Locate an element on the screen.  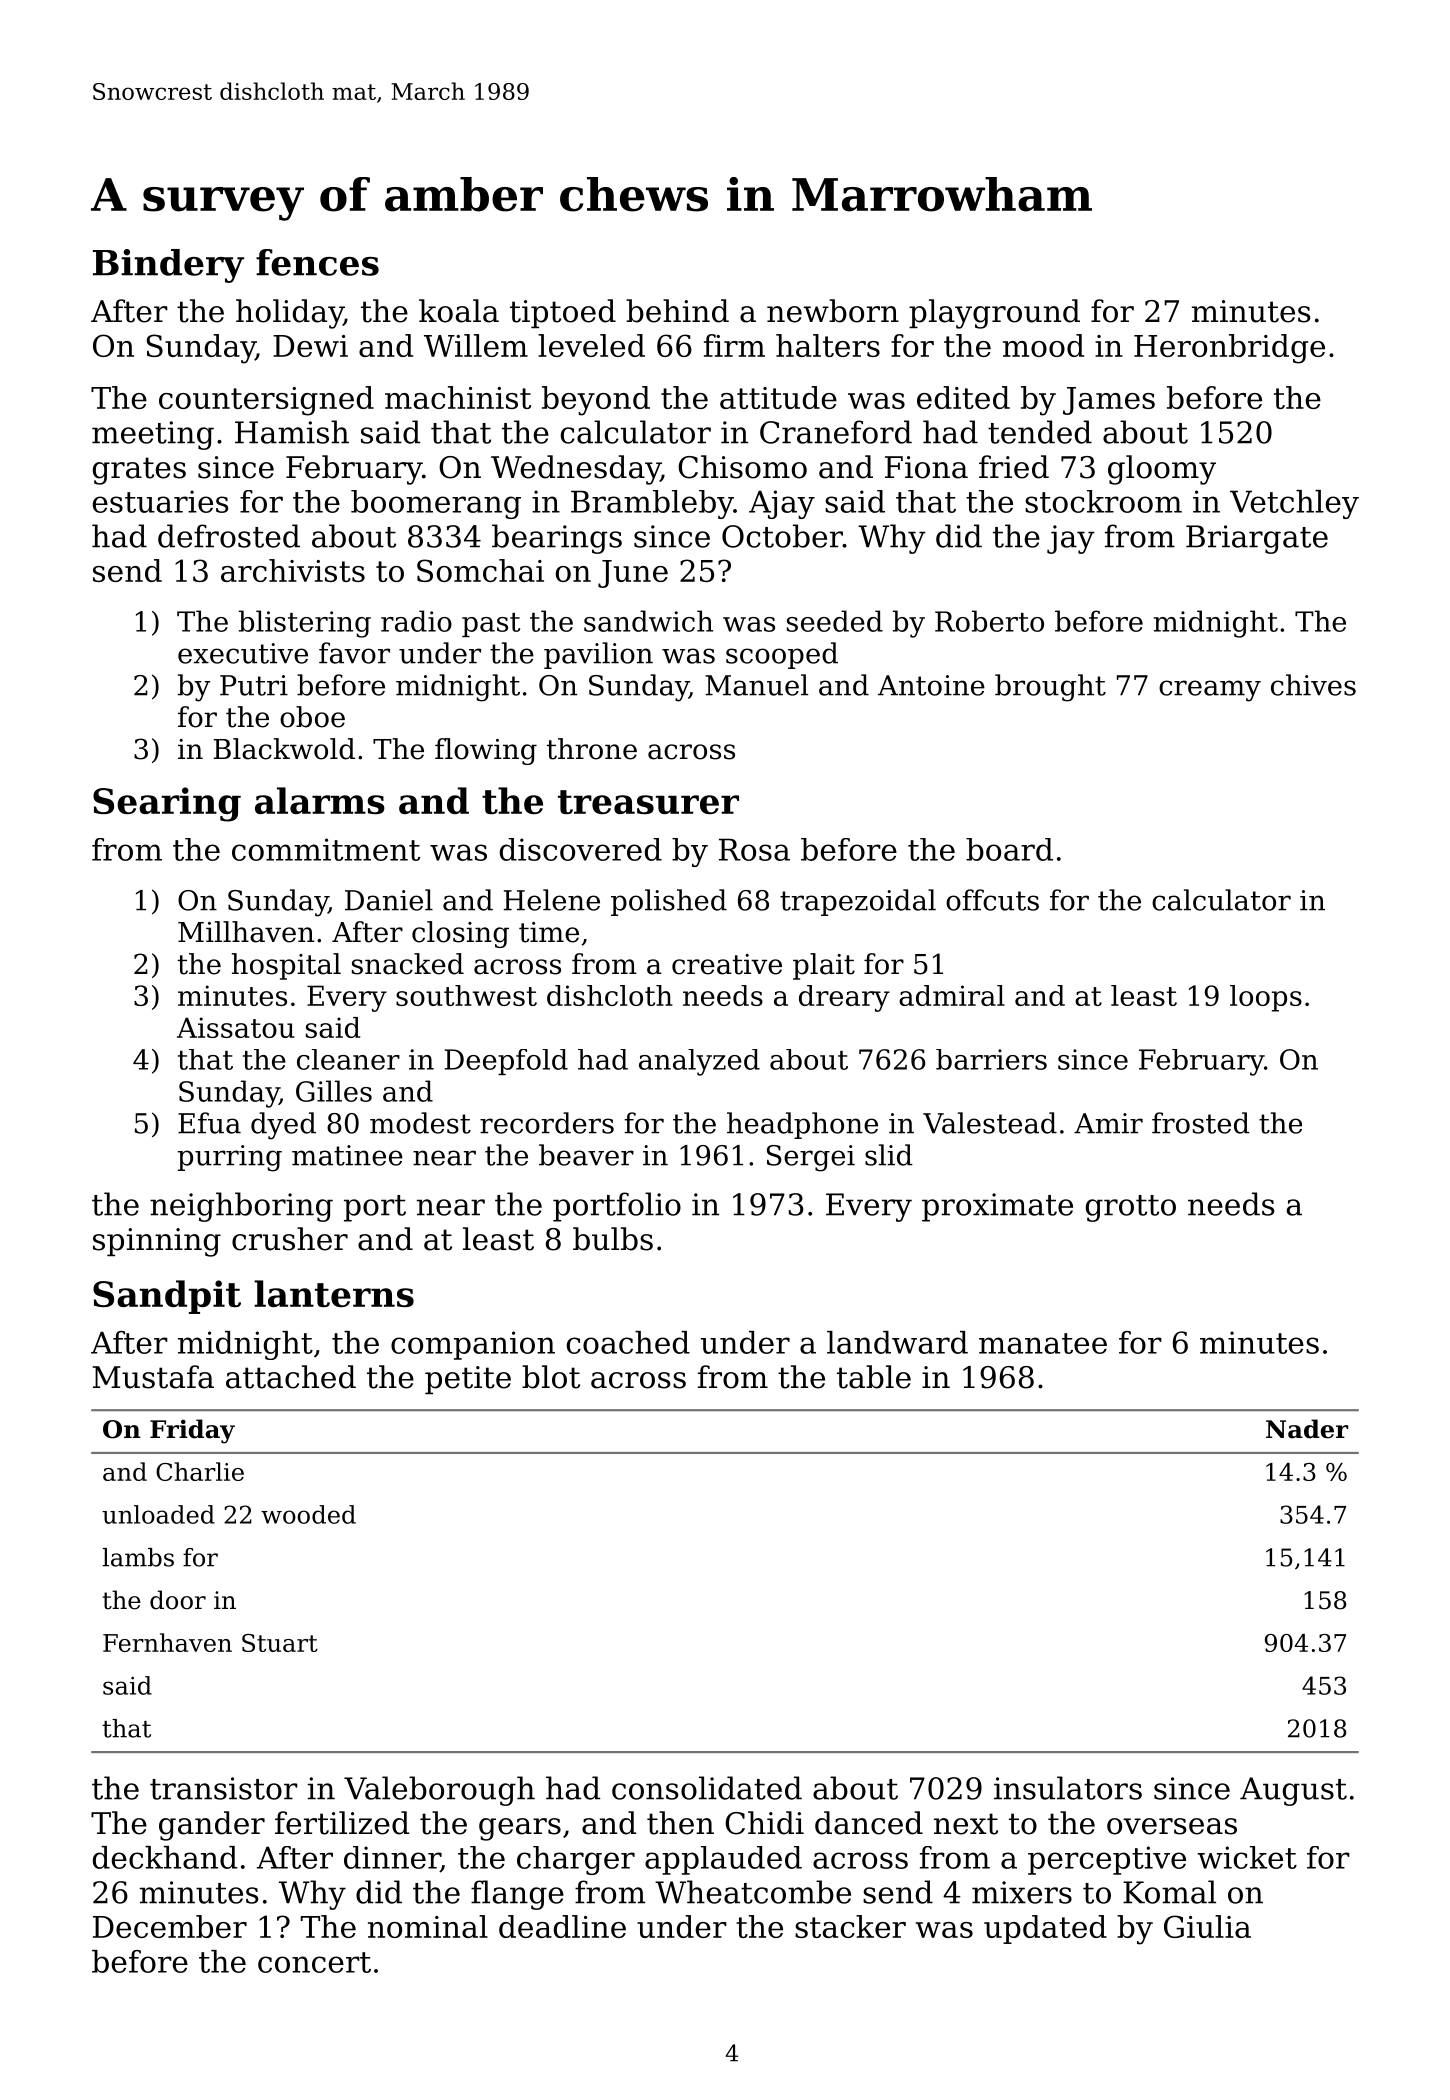
polished is located at coordinates (669, 902).
